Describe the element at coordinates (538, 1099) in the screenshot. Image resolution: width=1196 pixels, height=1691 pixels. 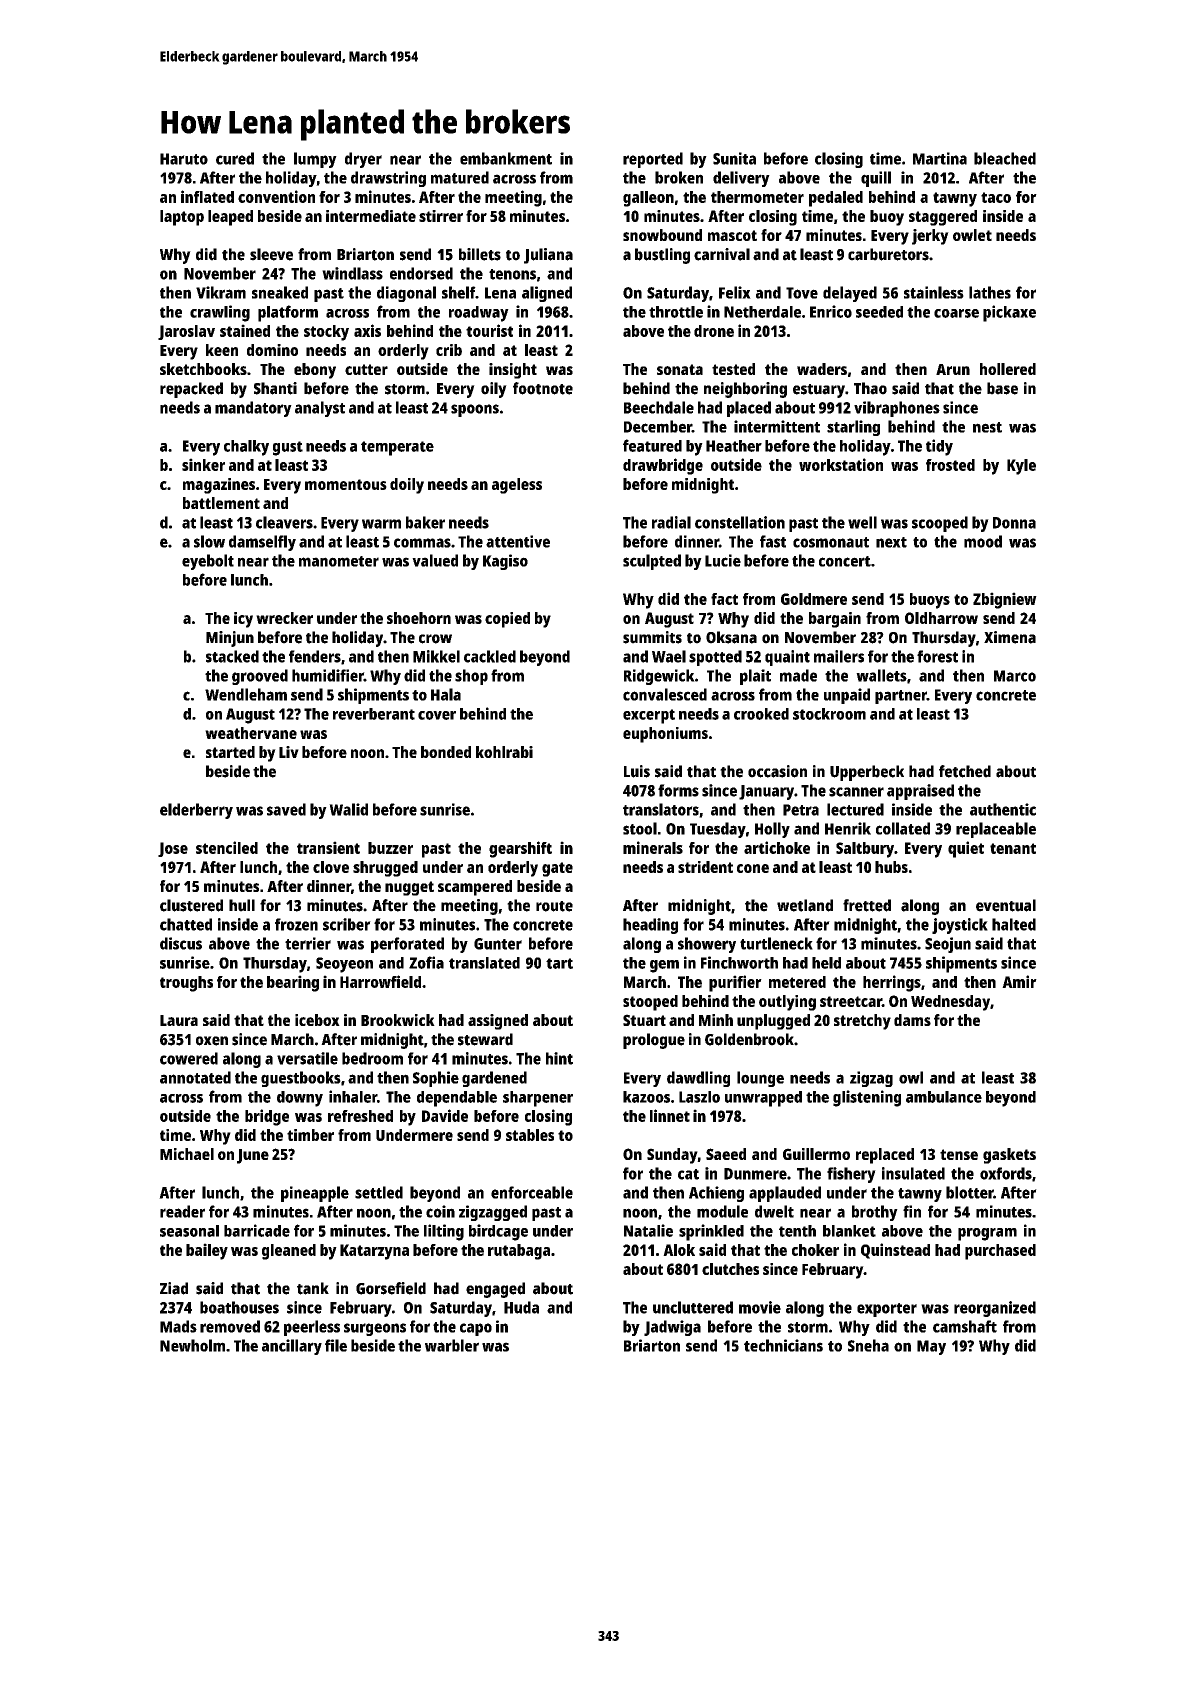
I see `sharpener` at that location.
